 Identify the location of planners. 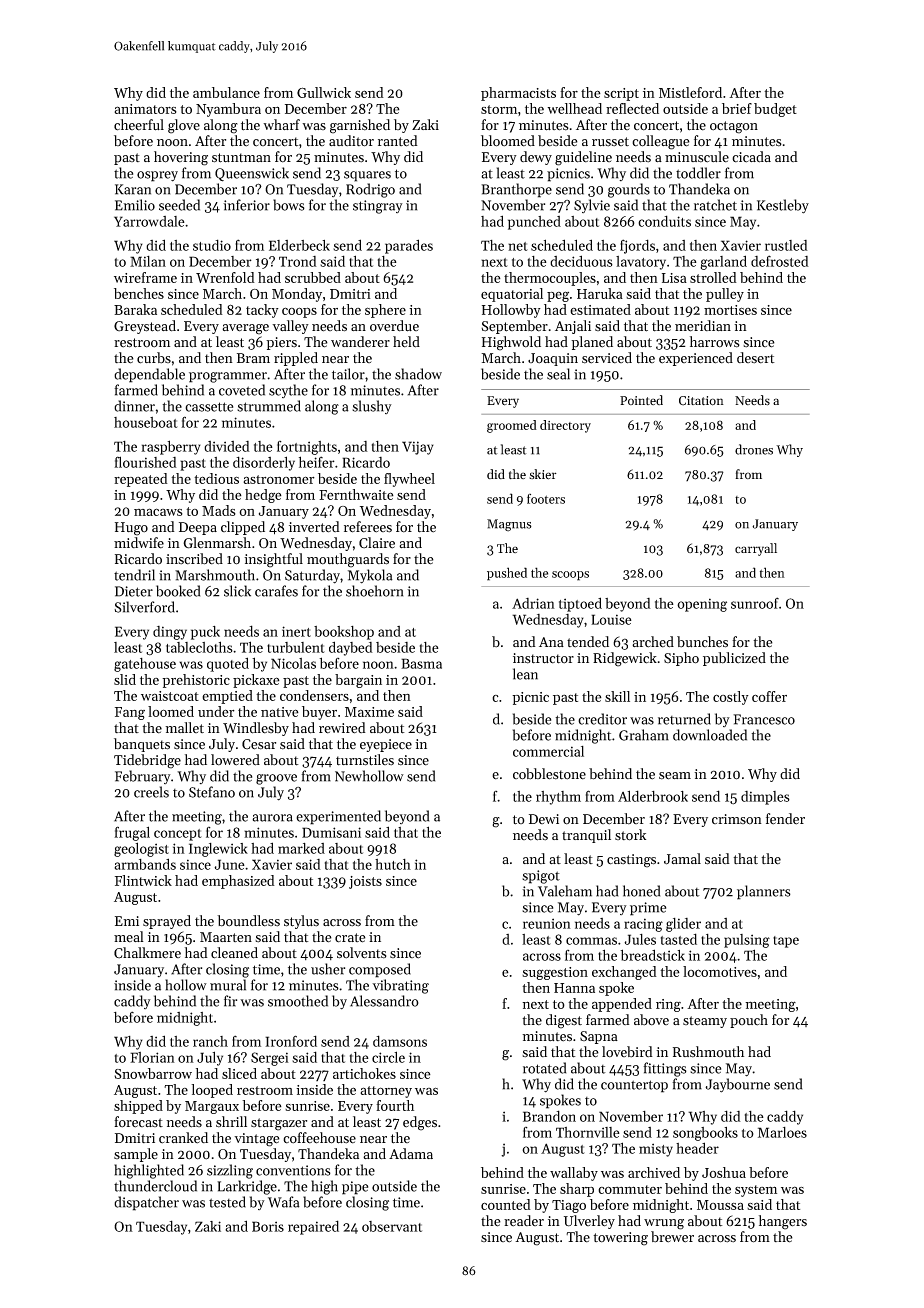
(764, 892).
